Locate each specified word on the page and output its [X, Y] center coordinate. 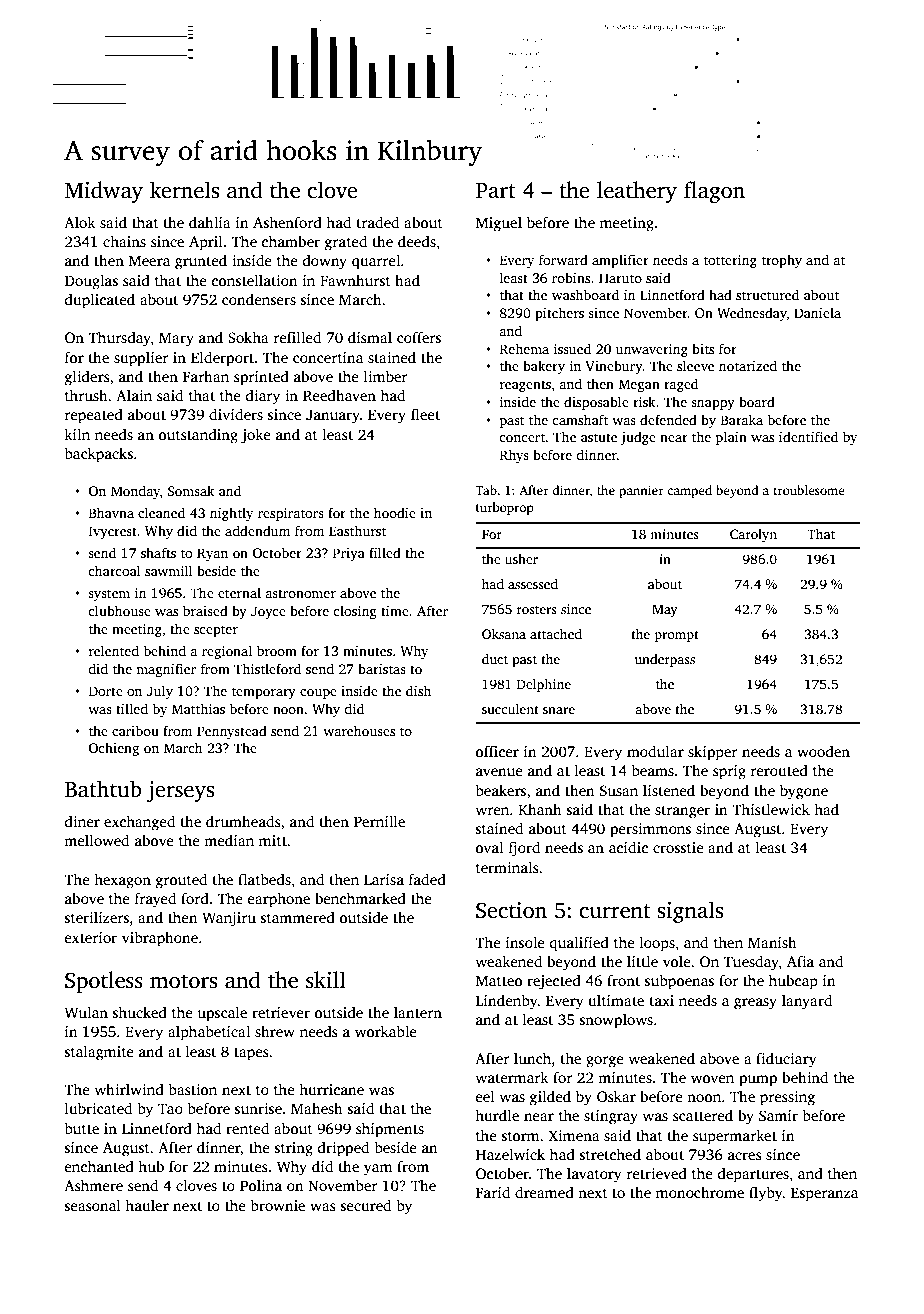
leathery [637, 192]
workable [386, 1031]
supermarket [735, 1137]
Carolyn [753, 535]
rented [247, 1128]
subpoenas [679, 982]
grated [346, 243]
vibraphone [160, 939]
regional [227, 652]
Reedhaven [339, 395]
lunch [532, 1058]
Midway [104, 192]
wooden [823, 751]
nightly [231, 514]
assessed [533, 584]
